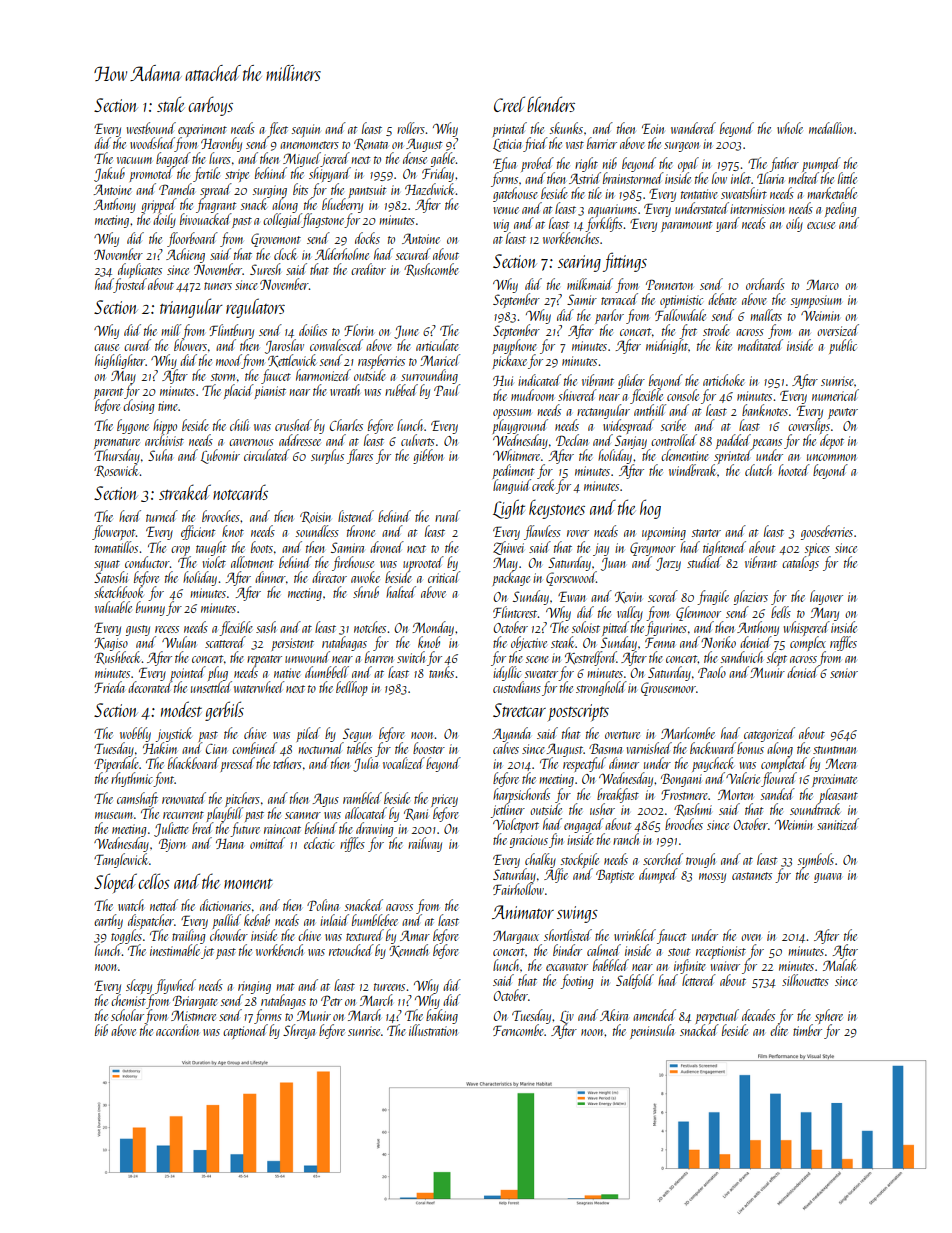 The height and width of the screenshot is (1233, 952). Describe the element at coordinates (248, 884) in the screenshot. I see `moment` at that location.
